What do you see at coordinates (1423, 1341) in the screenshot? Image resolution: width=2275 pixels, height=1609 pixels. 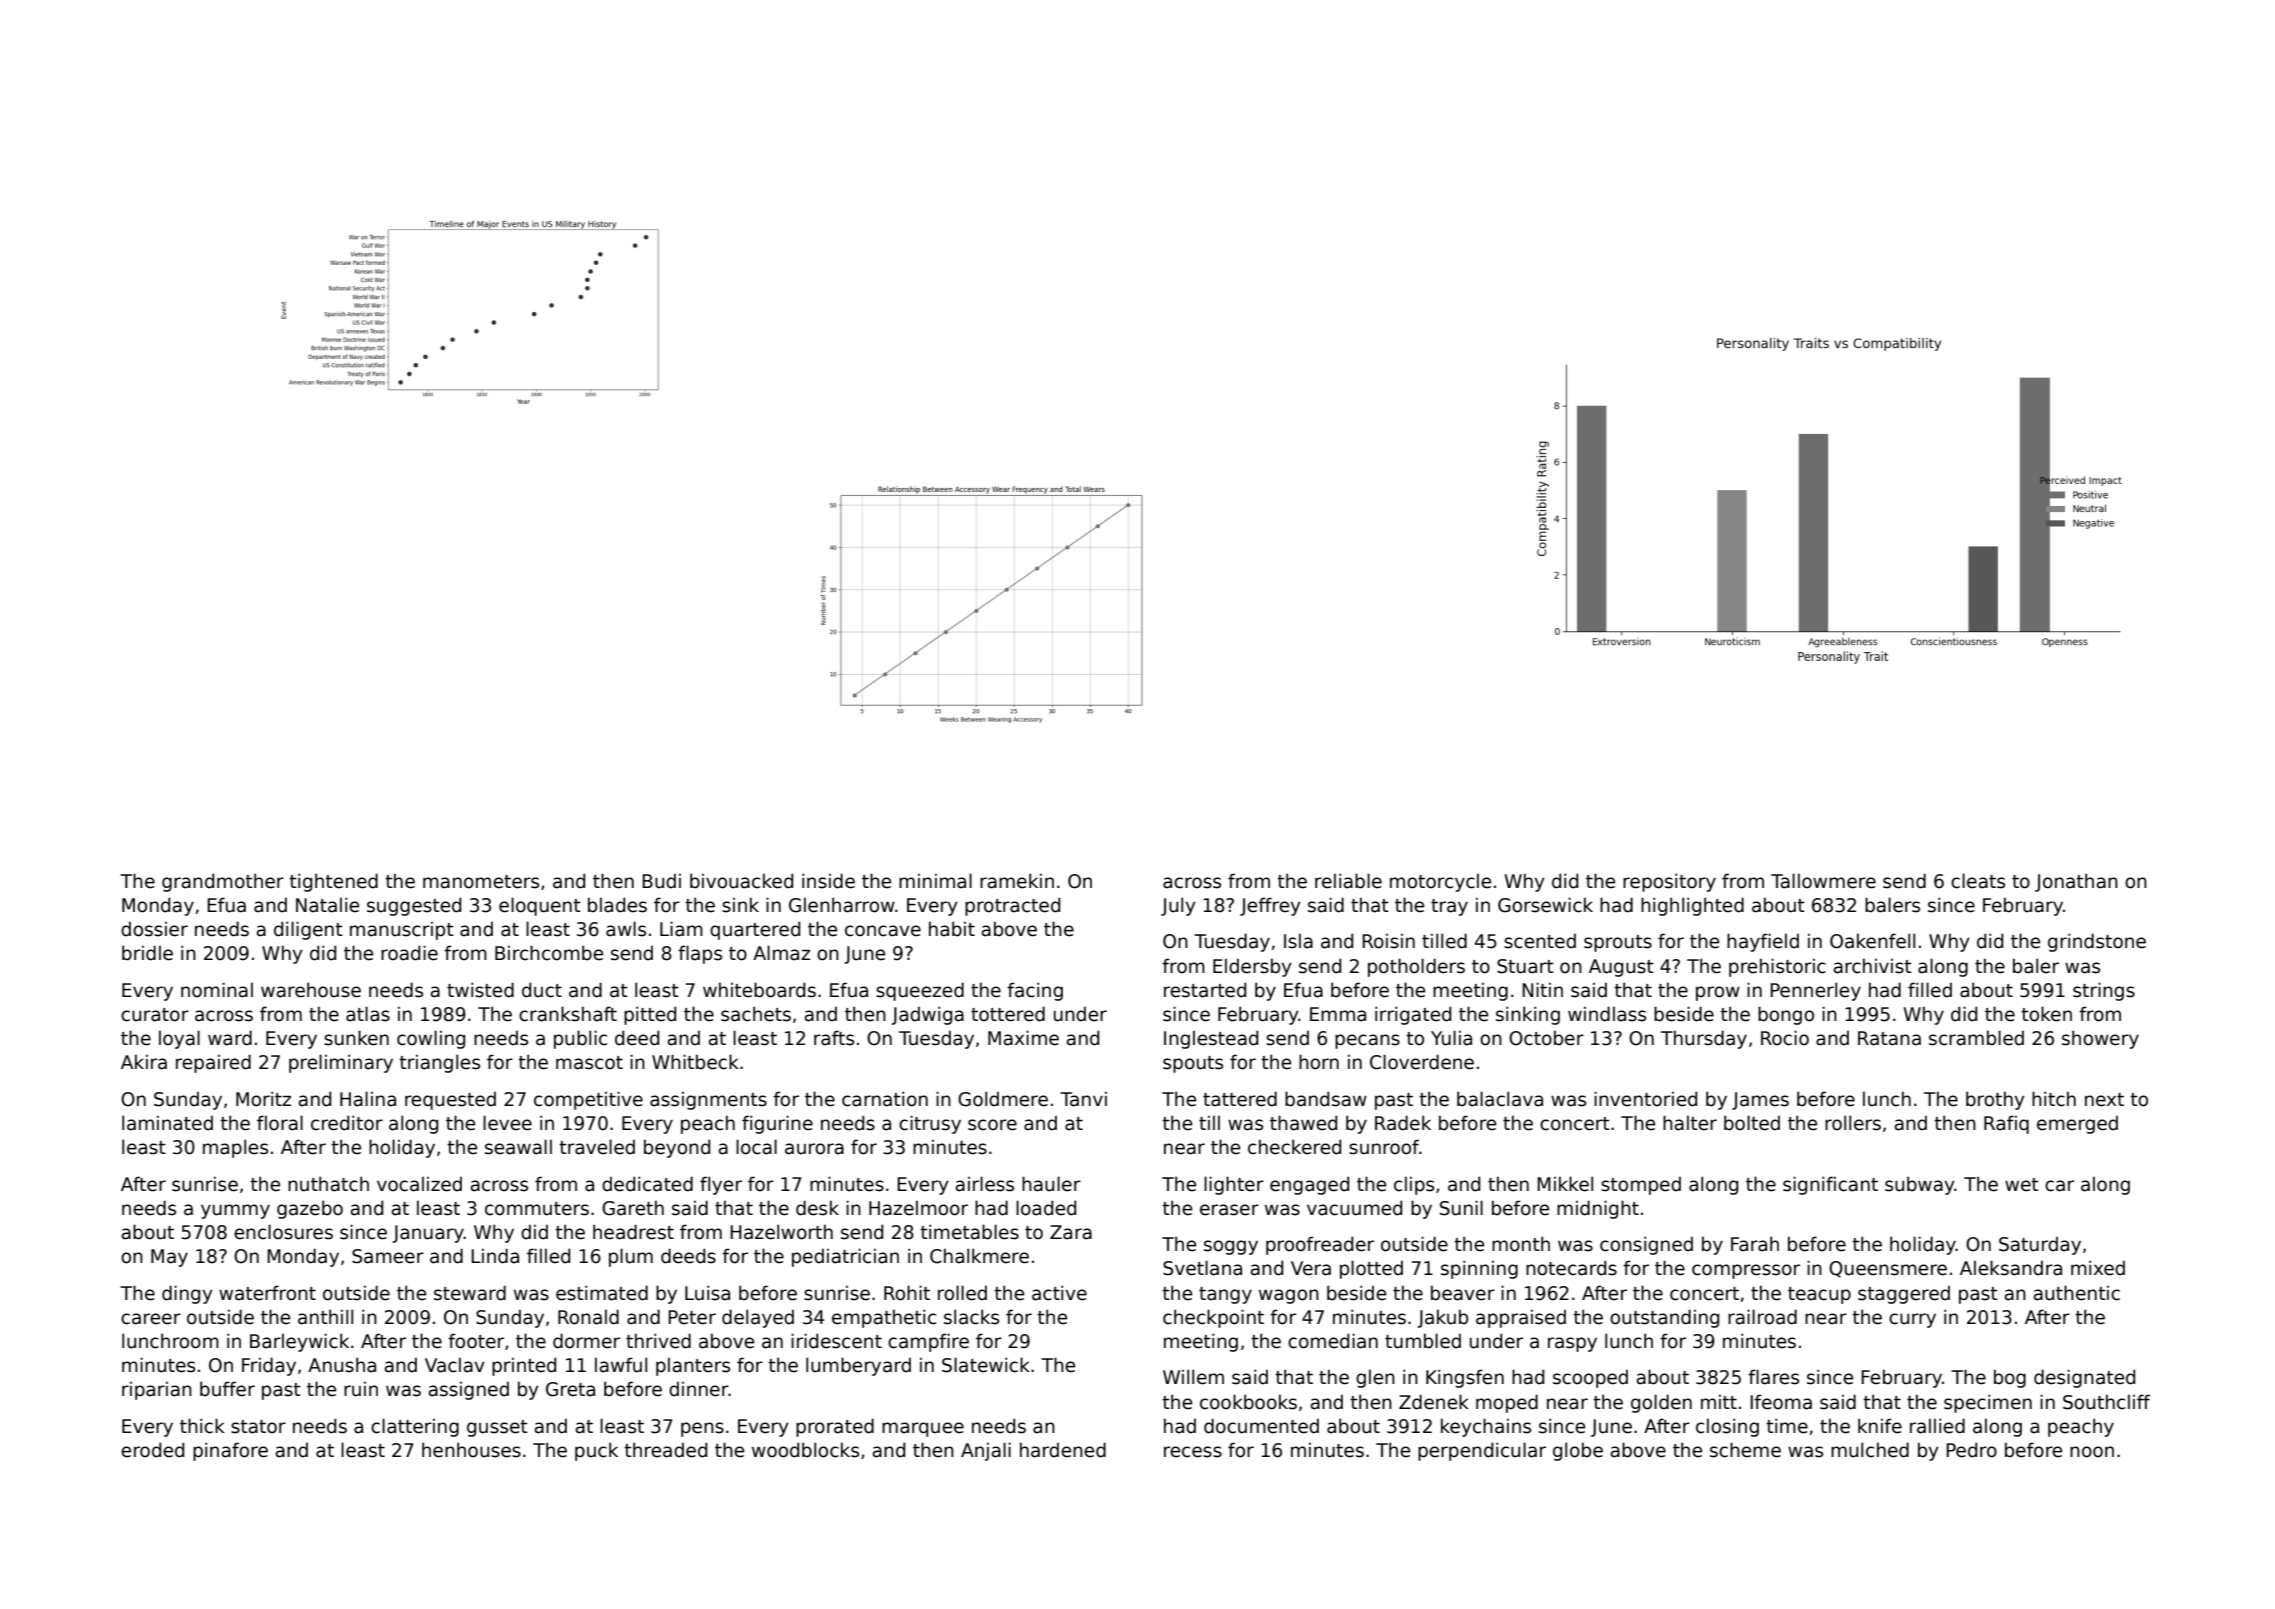 I see `tumbled` at bounding box center [1423, 1341].
